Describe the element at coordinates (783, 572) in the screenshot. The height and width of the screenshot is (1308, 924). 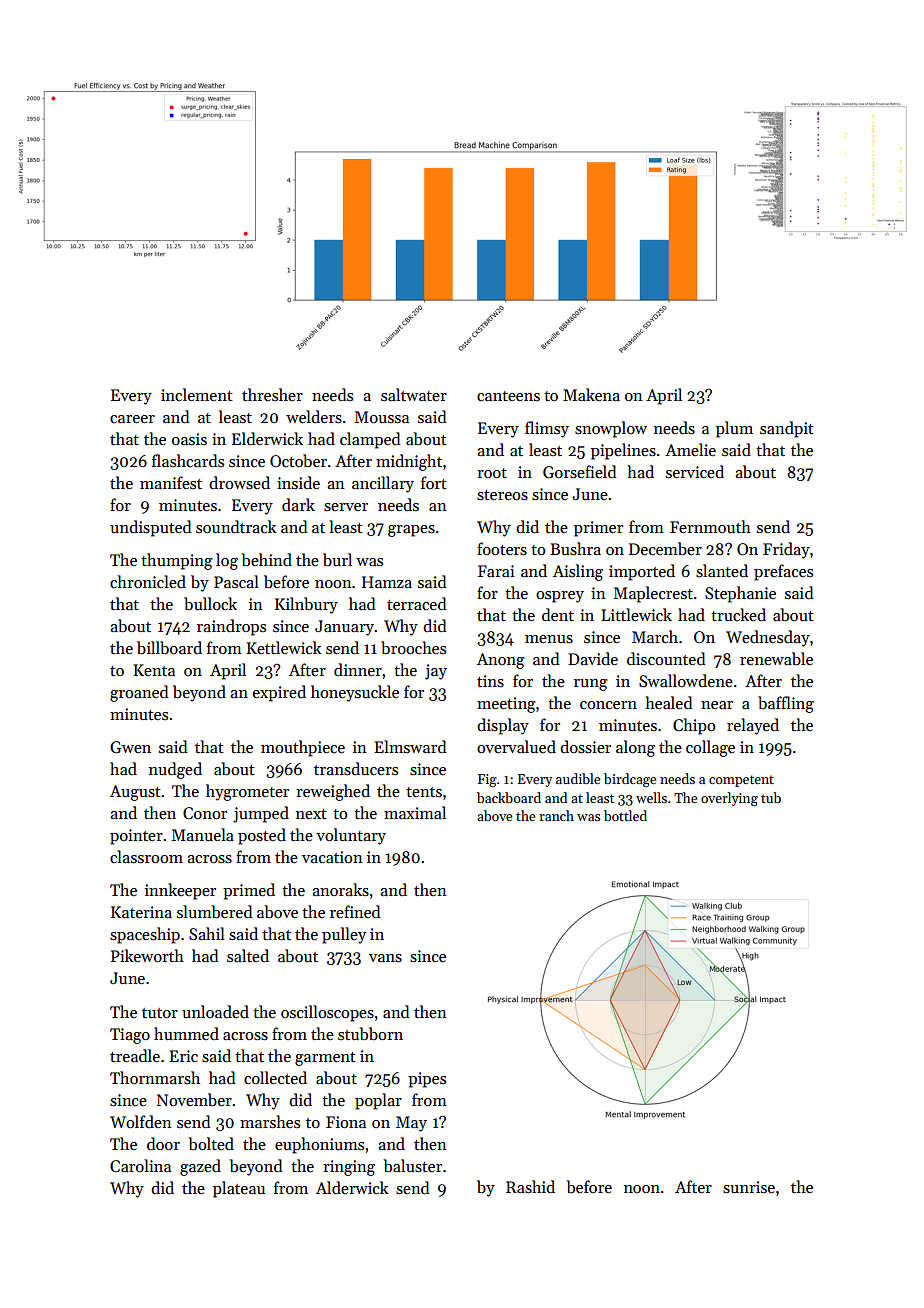
I see `prefaces` at that location.
